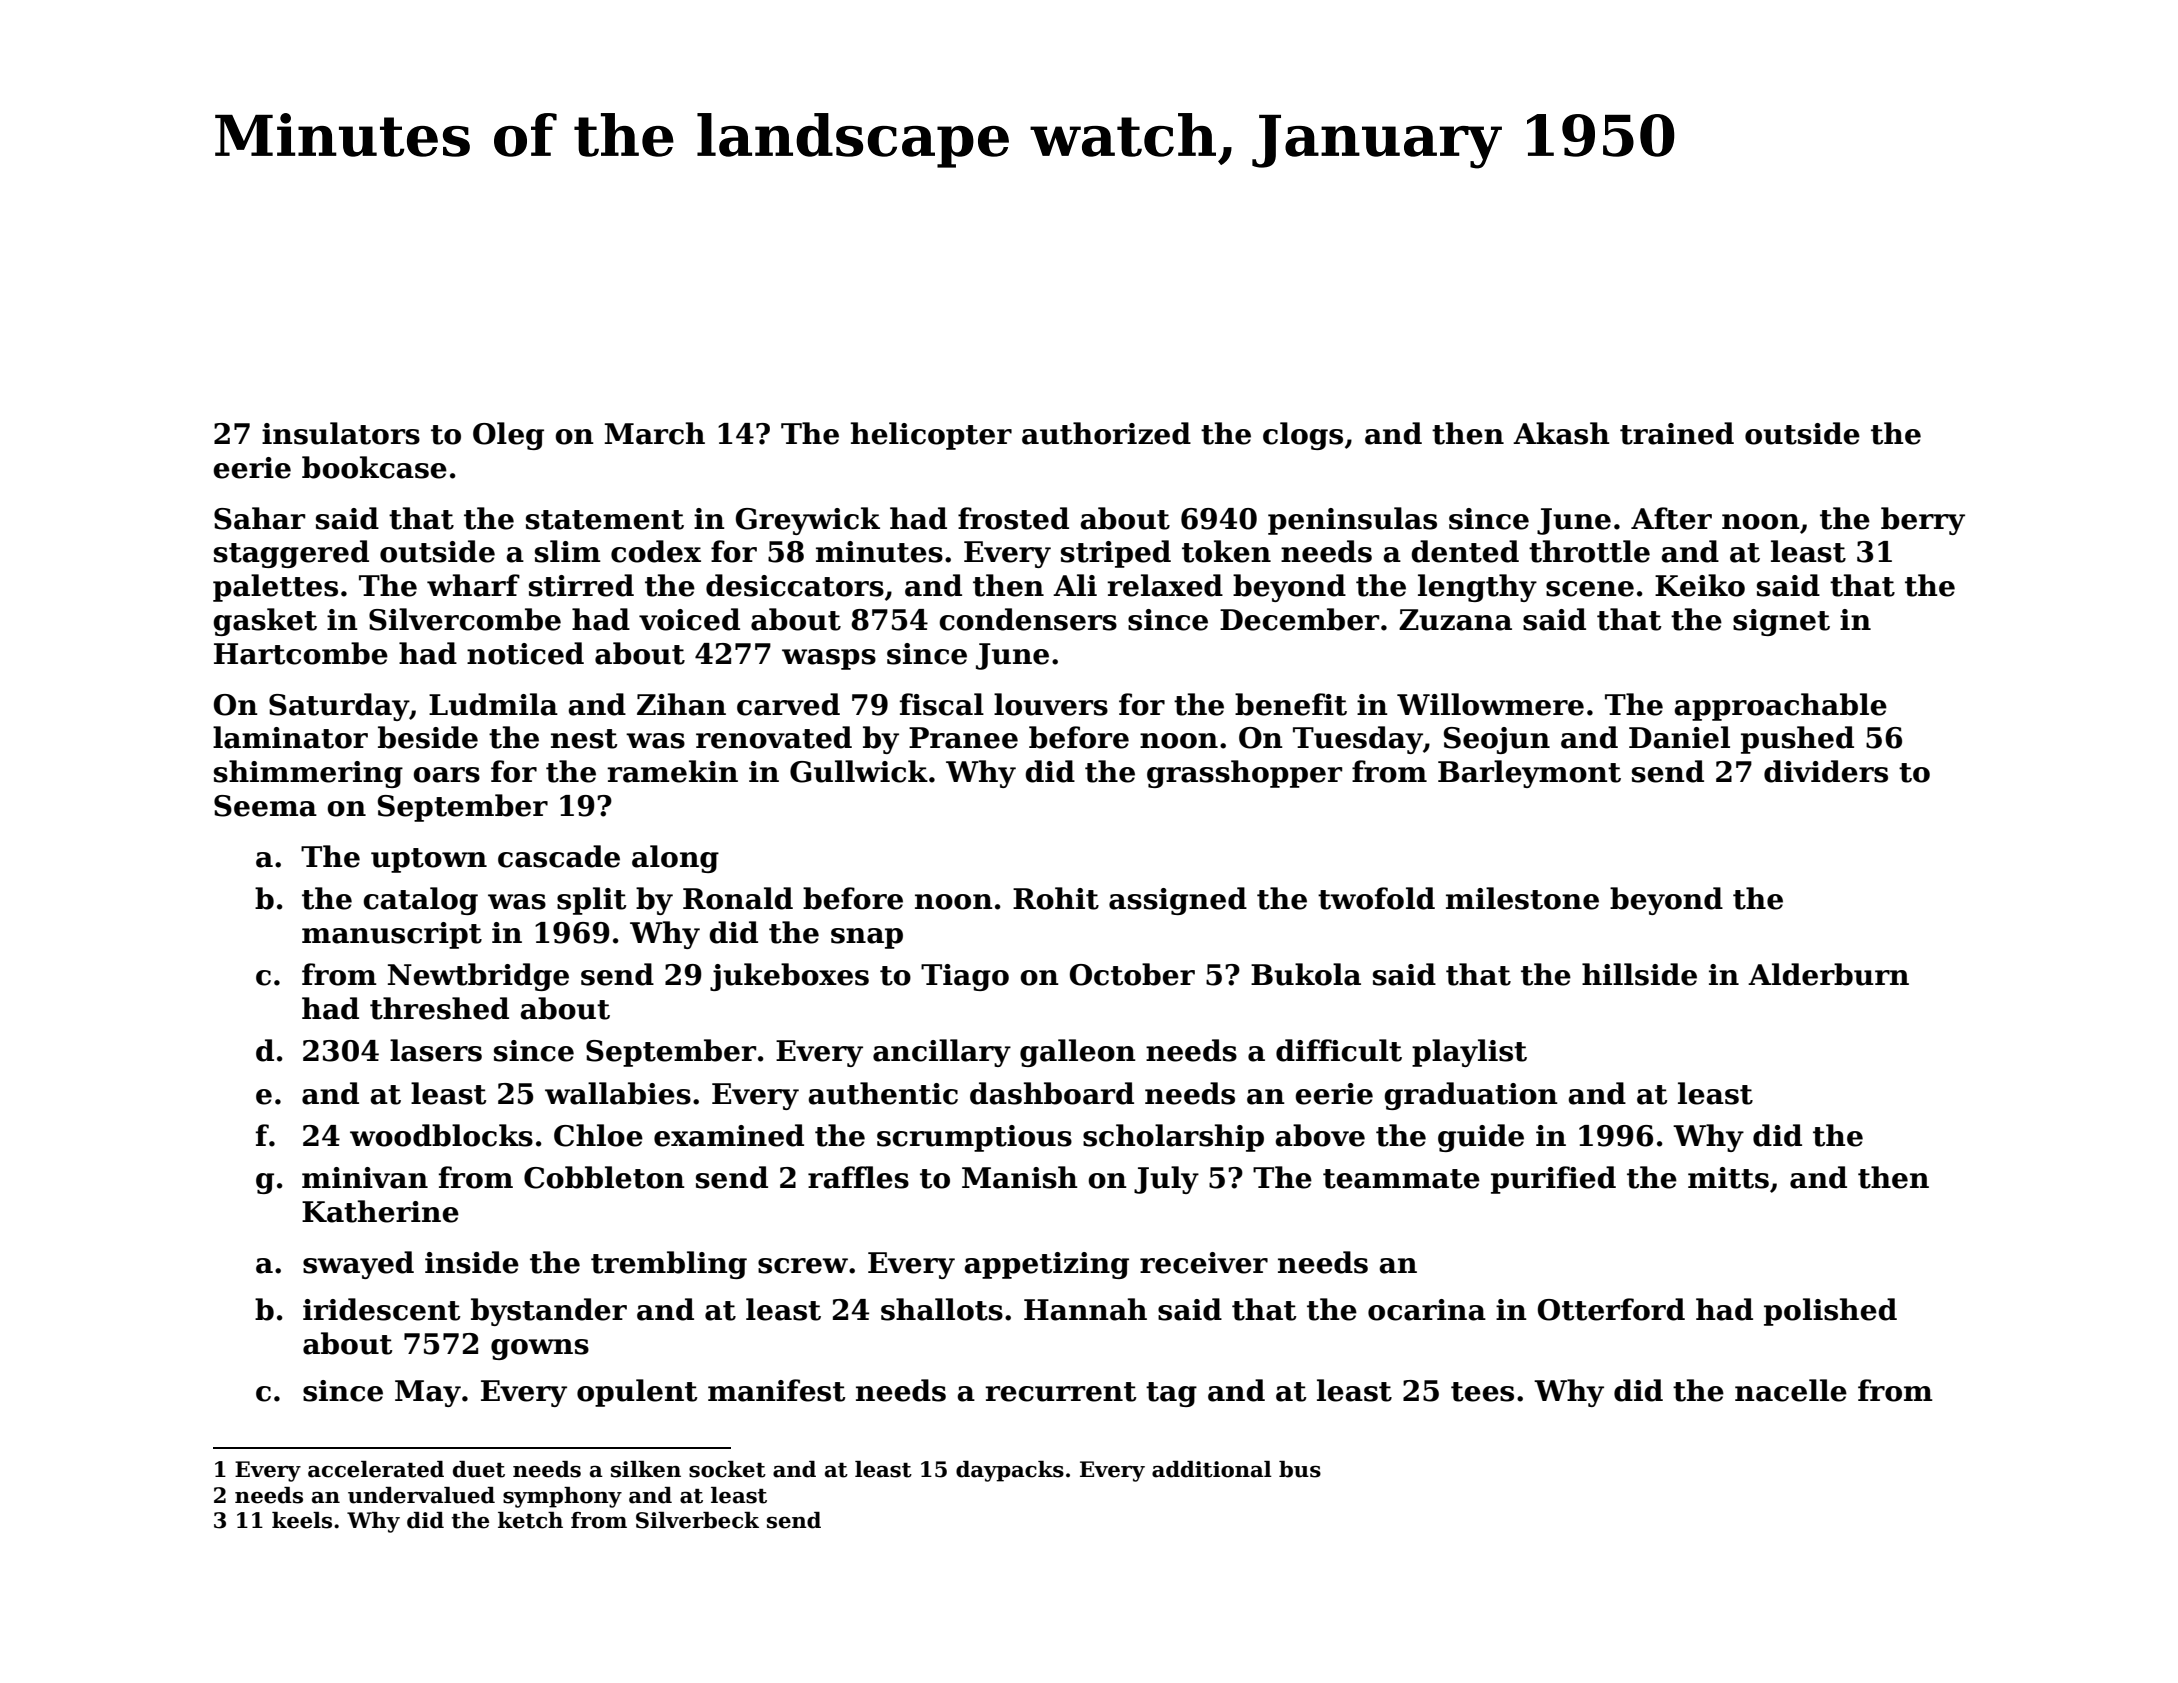  What do you see at coordinates (1204, 1263) in the document?
I see `receiver` at bounding box center [1204, 1263].
